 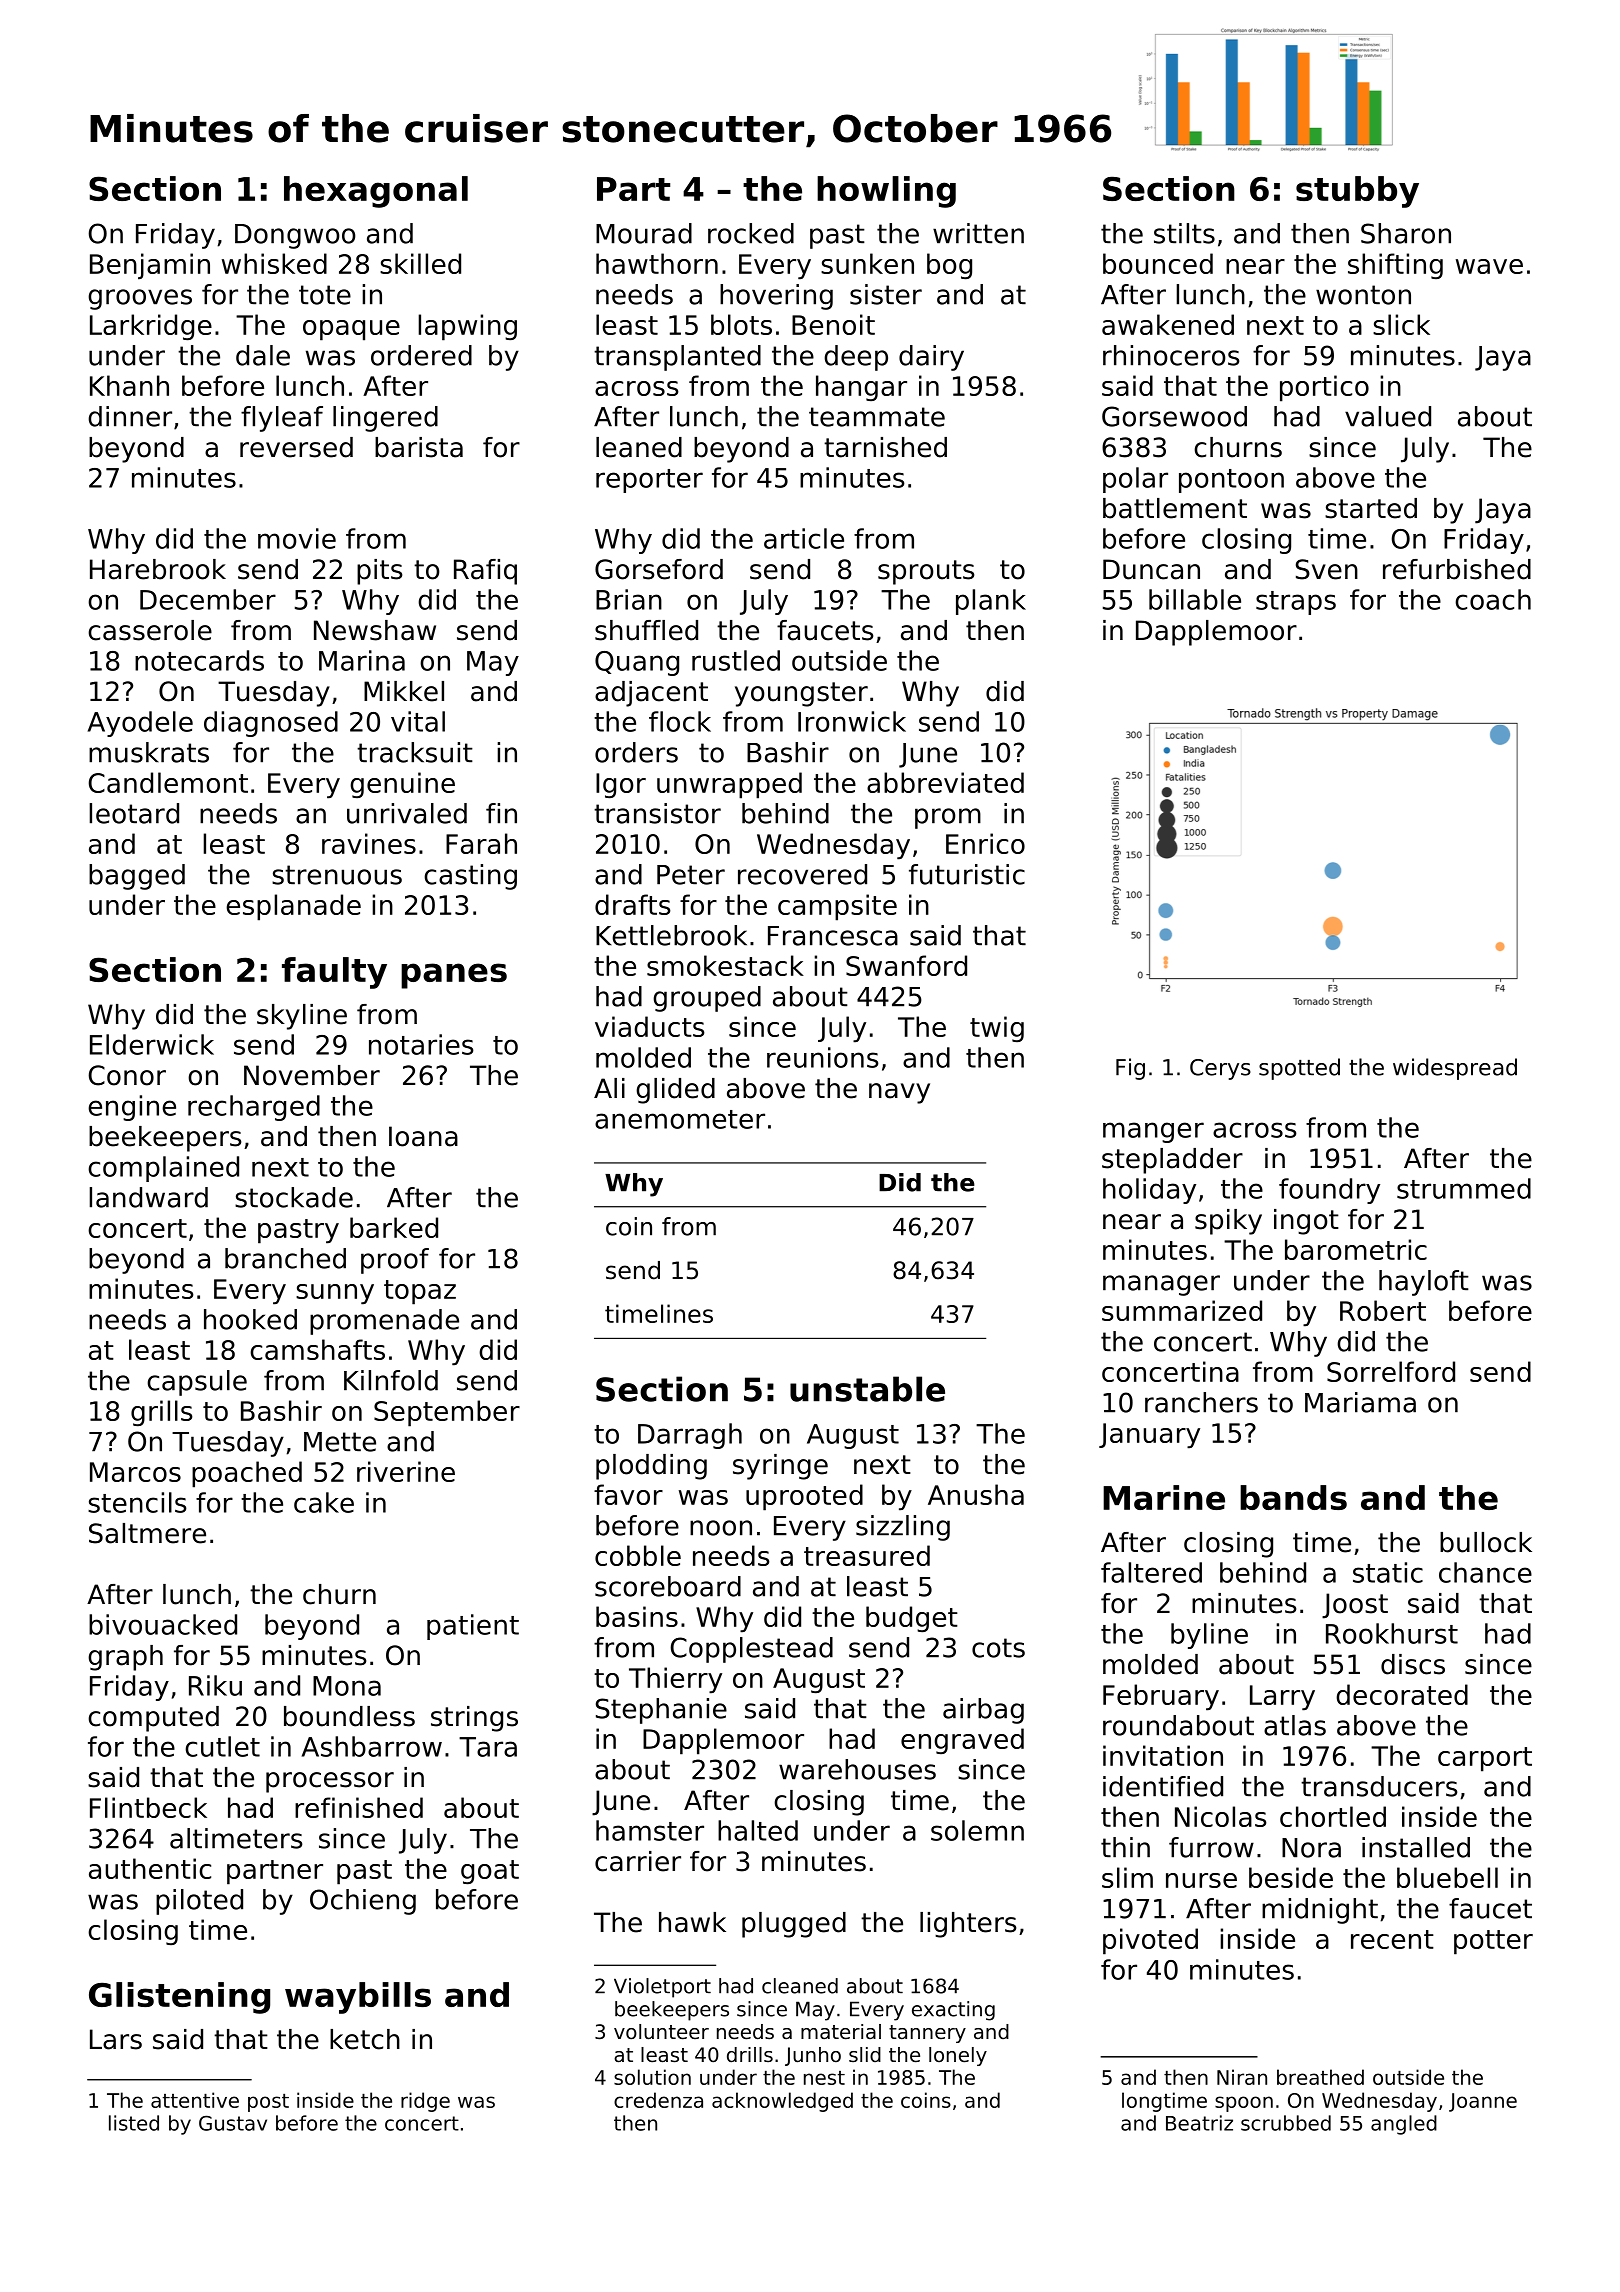 I want to click on written, so click(x=978, y=233).
